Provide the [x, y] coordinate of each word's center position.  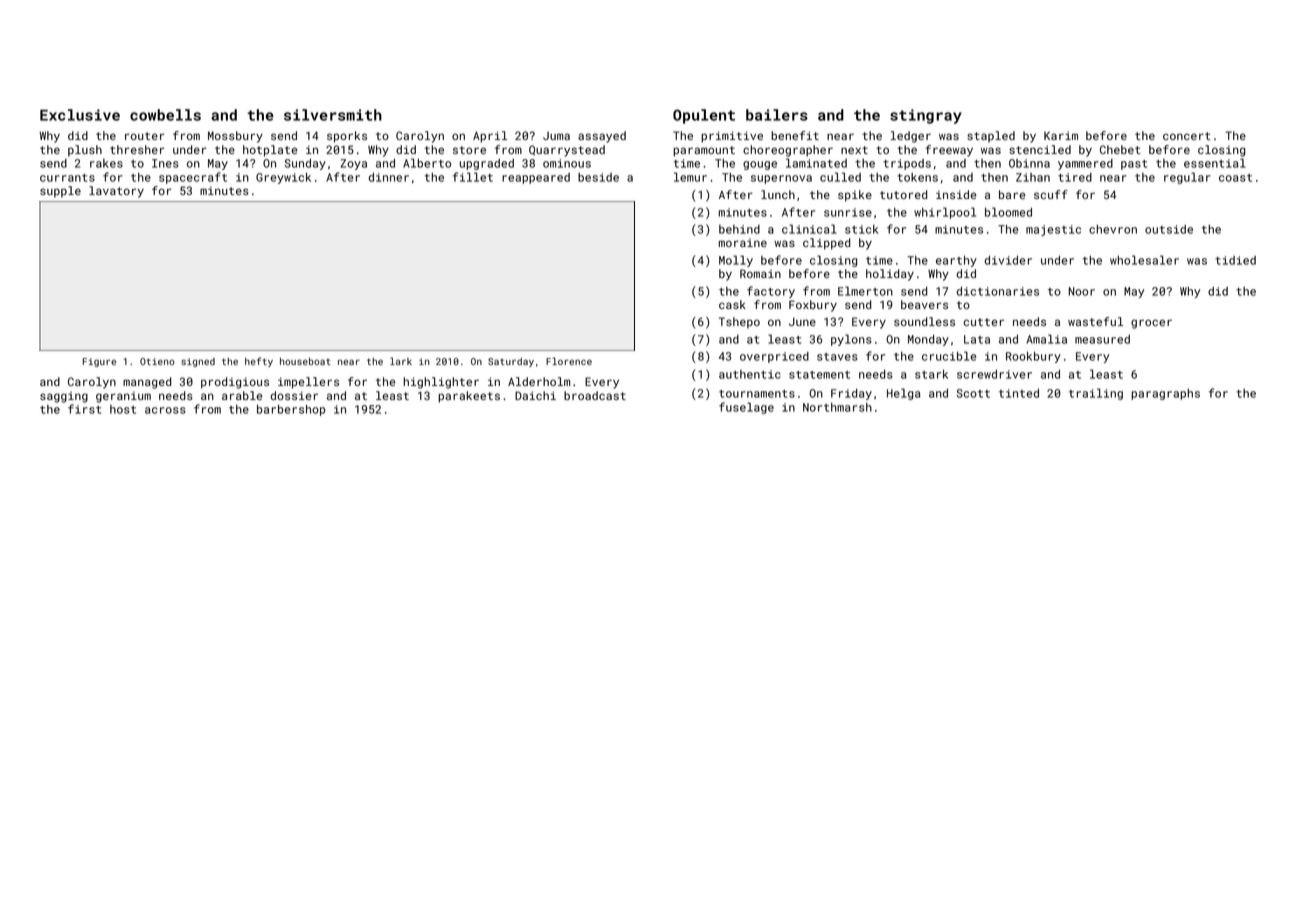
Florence [569, 361]
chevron [1113, 229]
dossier [294, 395]
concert [1187, 136]
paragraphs [1165, 394]
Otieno [157, 361]
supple [60, 192]
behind [739, 229]
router [144, 136]
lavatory [116, 192]
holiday [890, 275]
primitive [732, 137]
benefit [795, 135]
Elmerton [865, 291]
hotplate [270, 151]
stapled [991, 136]
